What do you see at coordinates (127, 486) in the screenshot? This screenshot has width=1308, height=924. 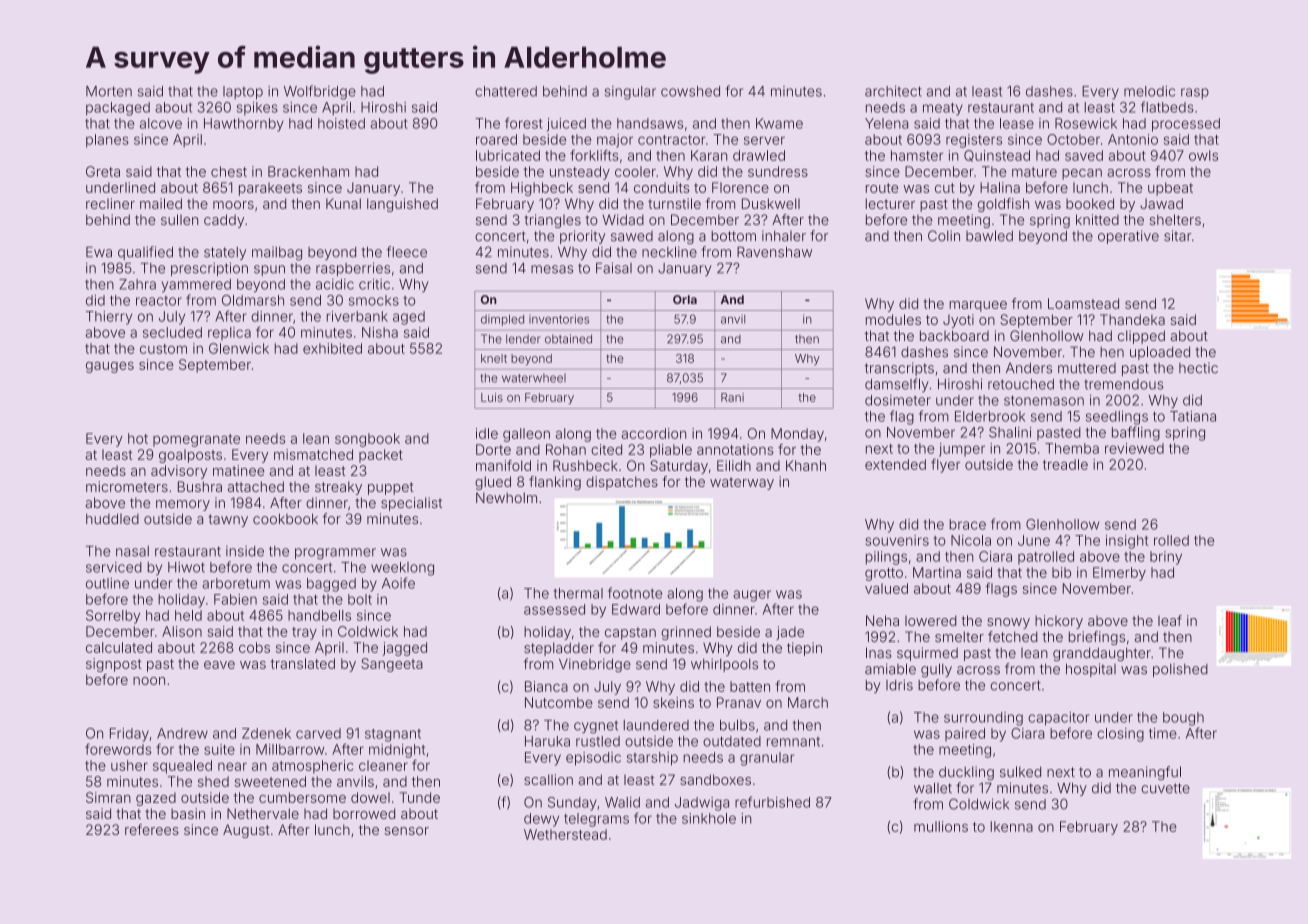 I see `micrometers` at bounding box center [127, 486].
